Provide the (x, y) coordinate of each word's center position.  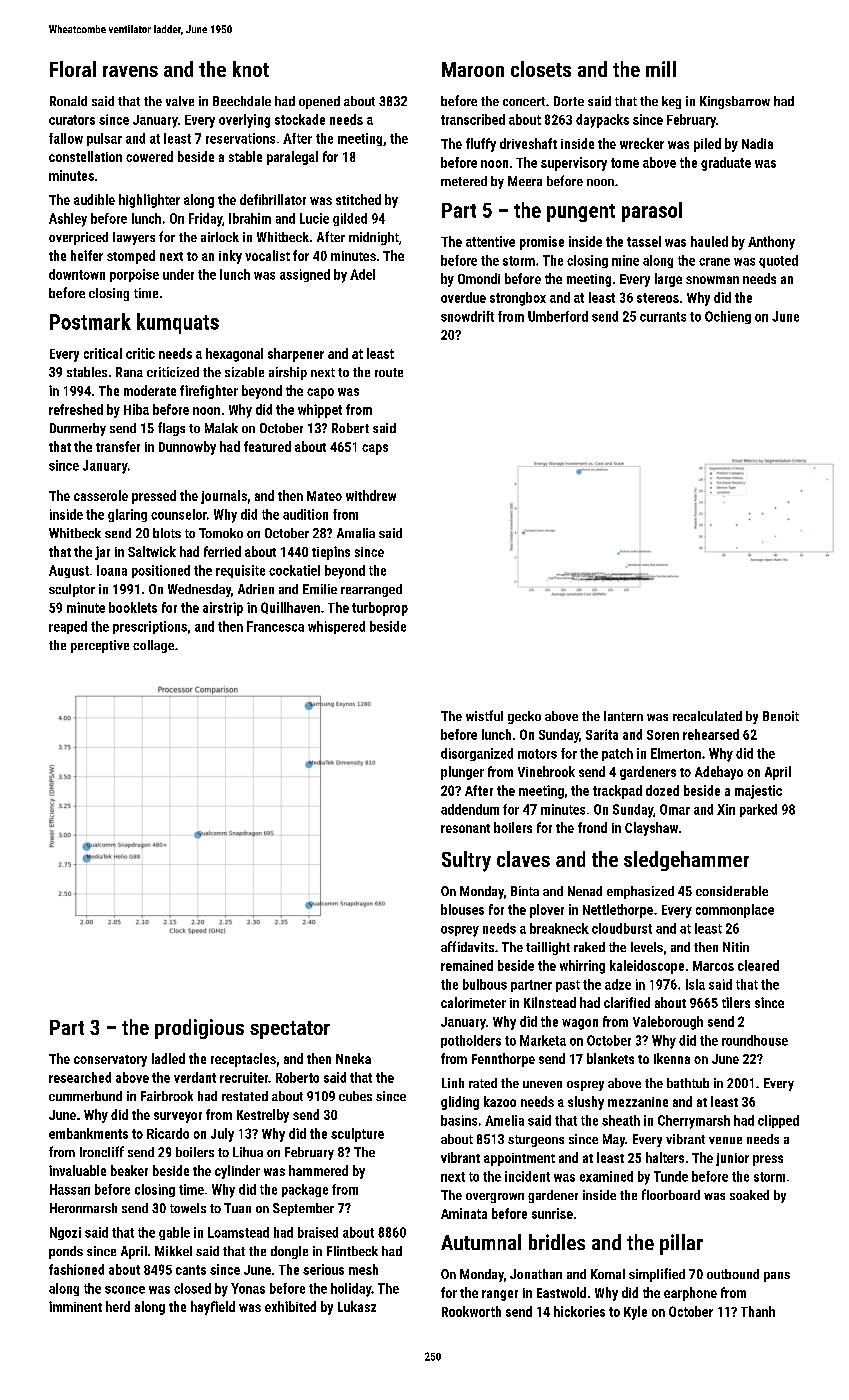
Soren (663, 735)
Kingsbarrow (735, 102)
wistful (484, 715)
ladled (168, 1058)
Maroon (473, 69)
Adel (362, 274)
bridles (557, 1242)
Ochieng (728, 317)
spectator (290, 1030)
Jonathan (536, 1274)
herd (118, 1306)
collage (153, 646)
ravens (130, 71)
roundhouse (755, 1040)
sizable (244, 372)
